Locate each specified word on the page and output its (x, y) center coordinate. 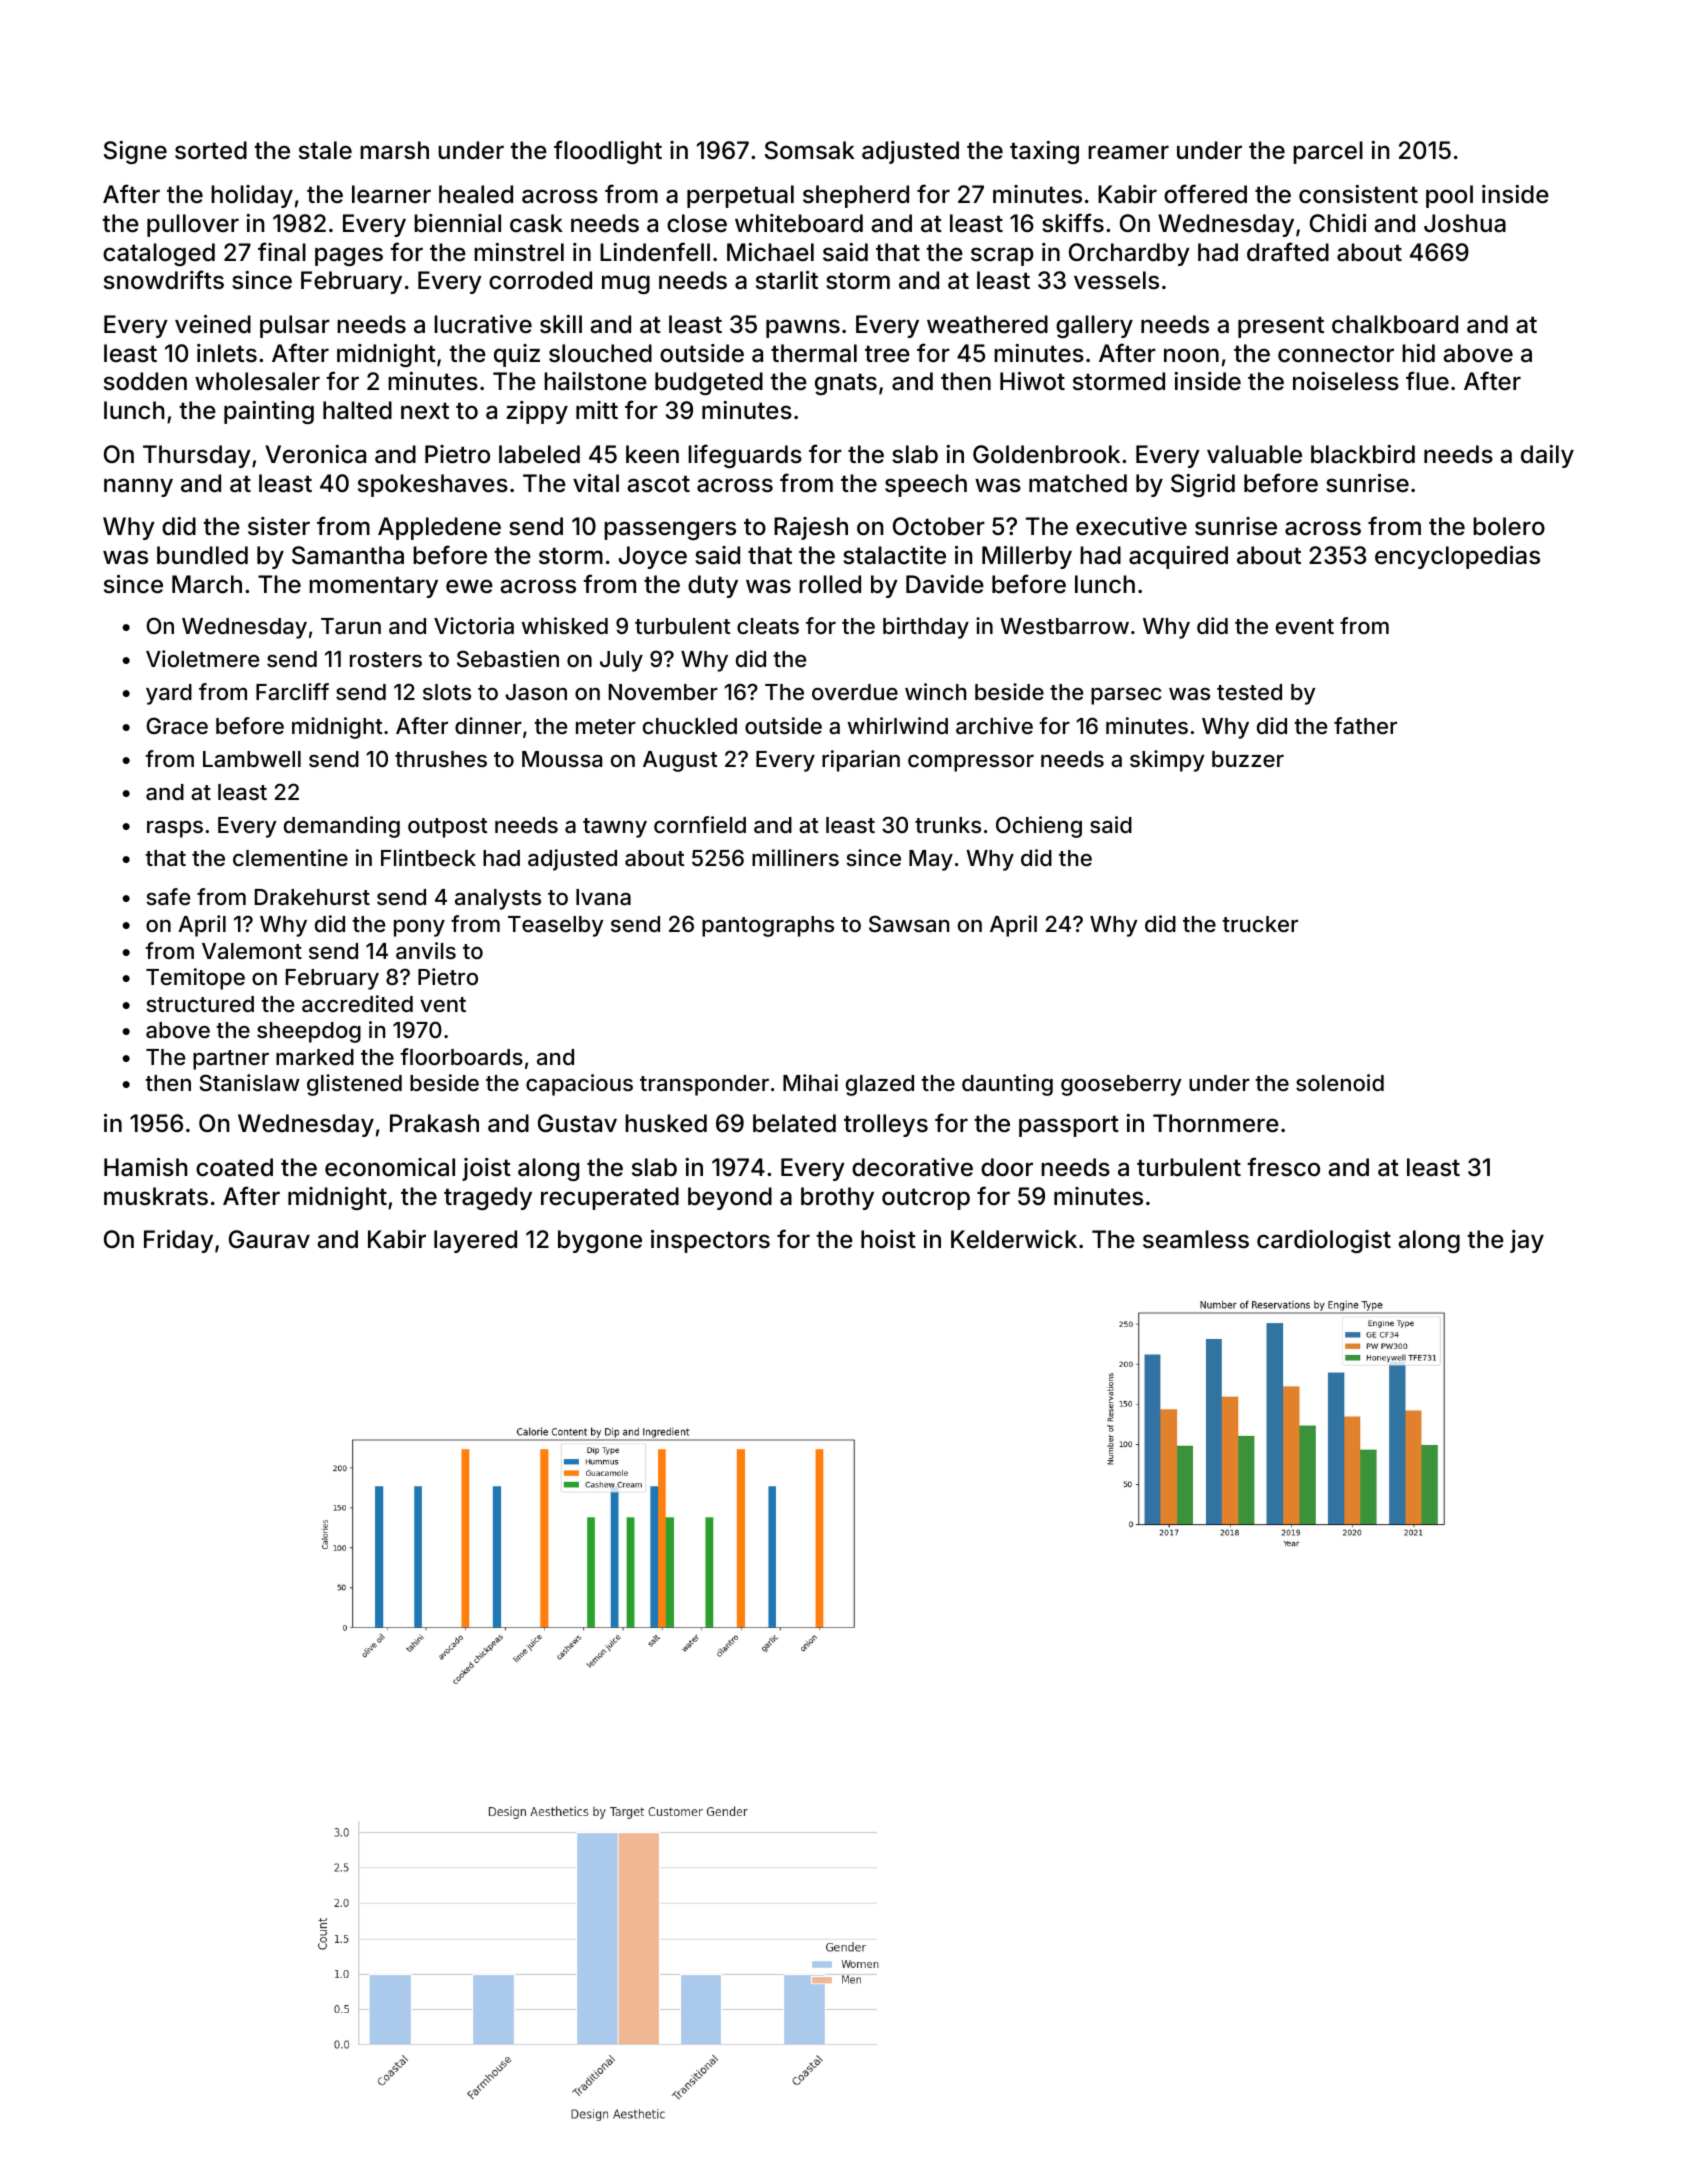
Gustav (577, 1123)
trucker (1260, 924)
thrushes (441, 759)
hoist (888, 1239)
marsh (394, 150)
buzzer (1248, 759)
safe (168, 897)
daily (1547, 456)
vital (596, 483)
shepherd (856, 196)
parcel (1328, 152)
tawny (615, 828)
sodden (145, 381)
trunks (948, 825)
